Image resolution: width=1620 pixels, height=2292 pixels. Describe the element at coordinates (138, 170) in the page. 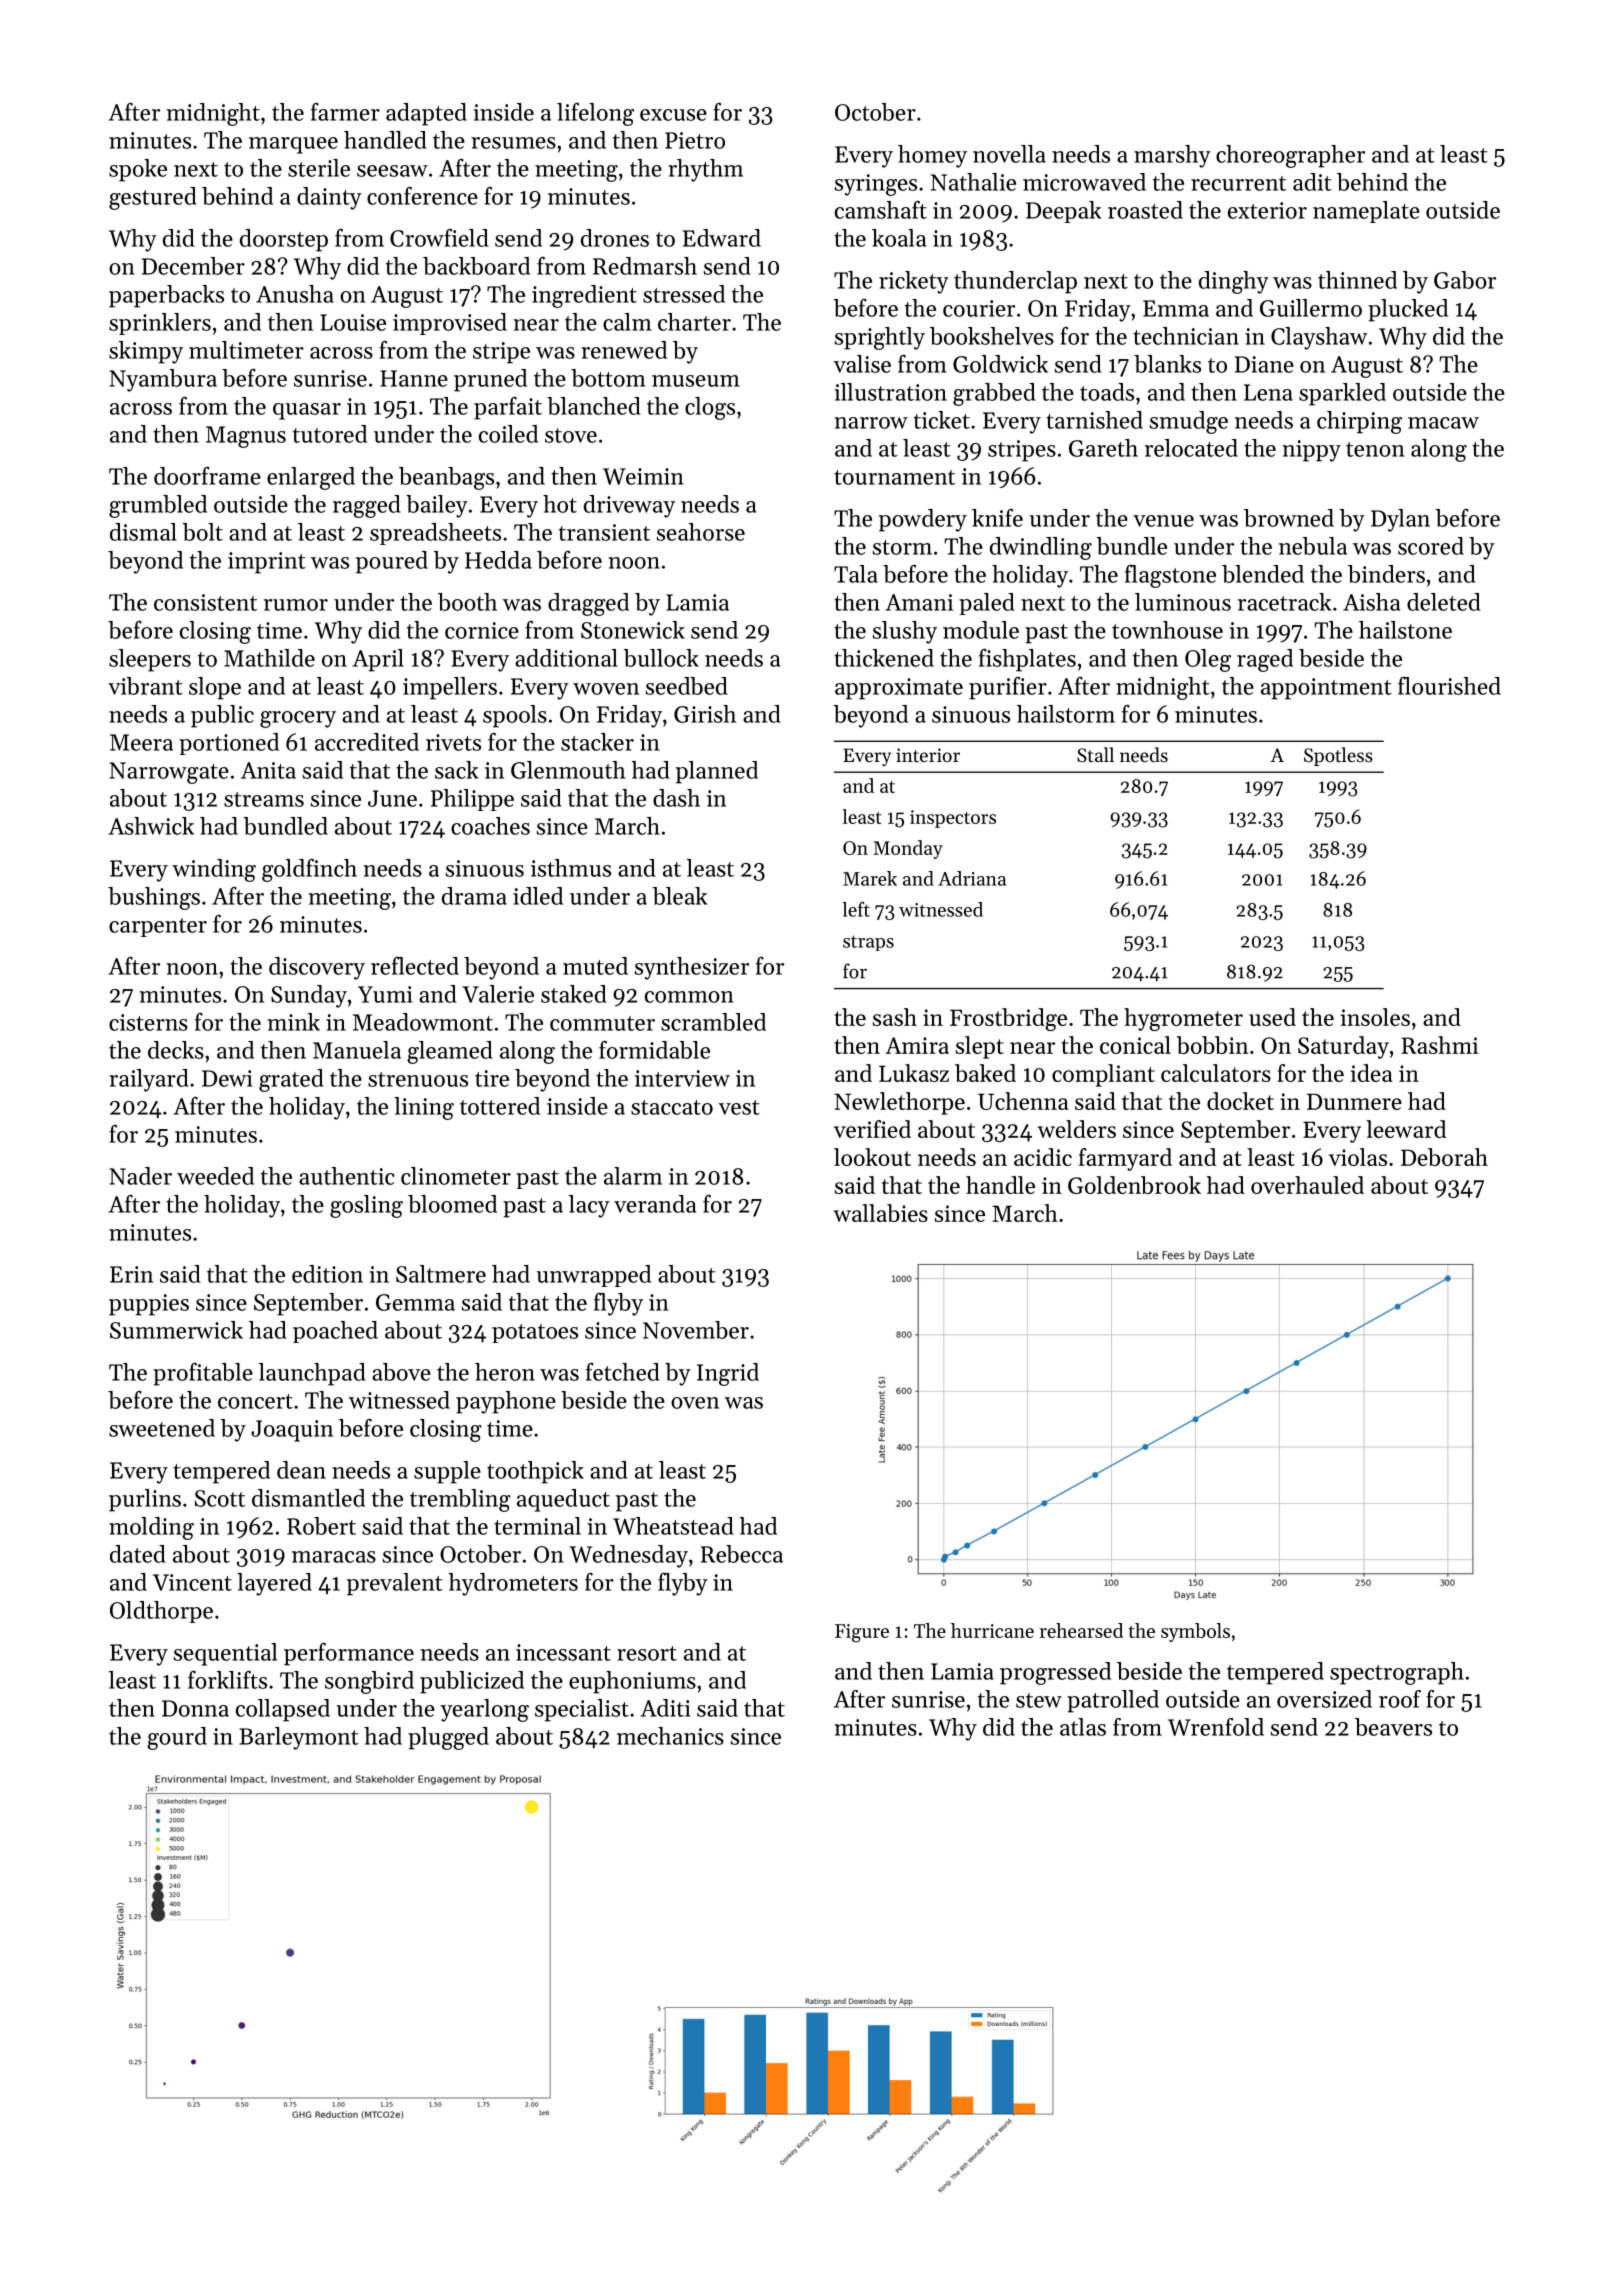

I see `spoke` at that location.
